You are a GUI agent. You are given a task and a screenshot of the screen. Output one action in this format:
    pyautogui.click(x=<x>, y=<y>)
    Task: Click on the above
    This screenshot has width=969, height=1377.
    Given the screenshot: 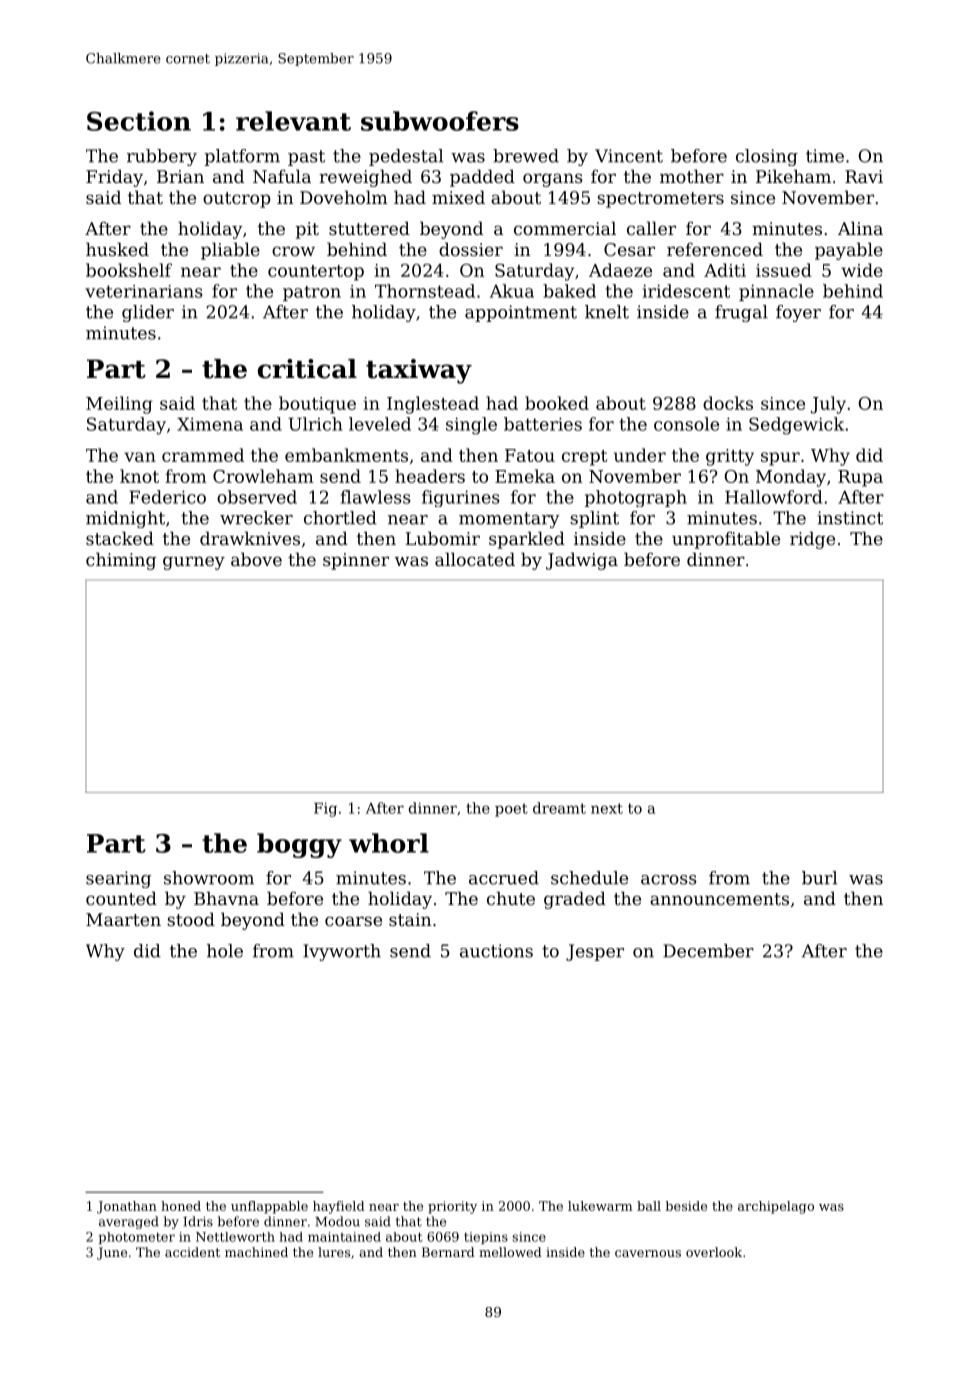 What is the action you would take?
    pyautogui.click(x=256, y=559)
